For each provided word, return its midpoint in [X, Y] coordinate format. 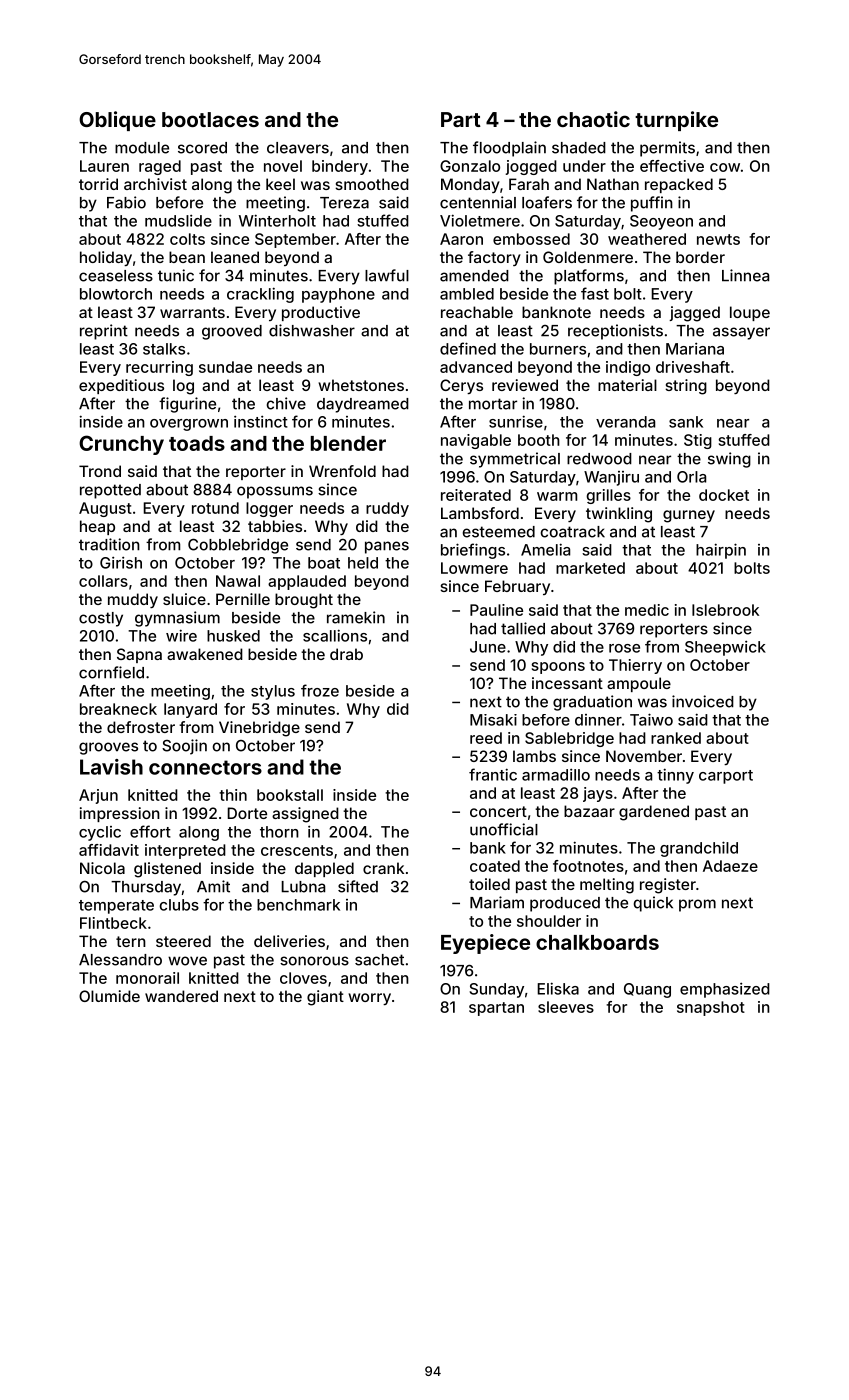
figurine [187, 405]
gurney [689, 516]
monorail [147, 978]
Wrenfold [342, 471]
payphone [338, 295]
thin [233, 795]
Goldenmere [588, 257]
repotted [110, 491]
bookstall [290, 795]
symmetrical [515, 460]
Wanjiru [611, 478]
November [644, 756]
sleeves [566, 1007]
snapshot [711, 1008]
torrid [98, 184]
